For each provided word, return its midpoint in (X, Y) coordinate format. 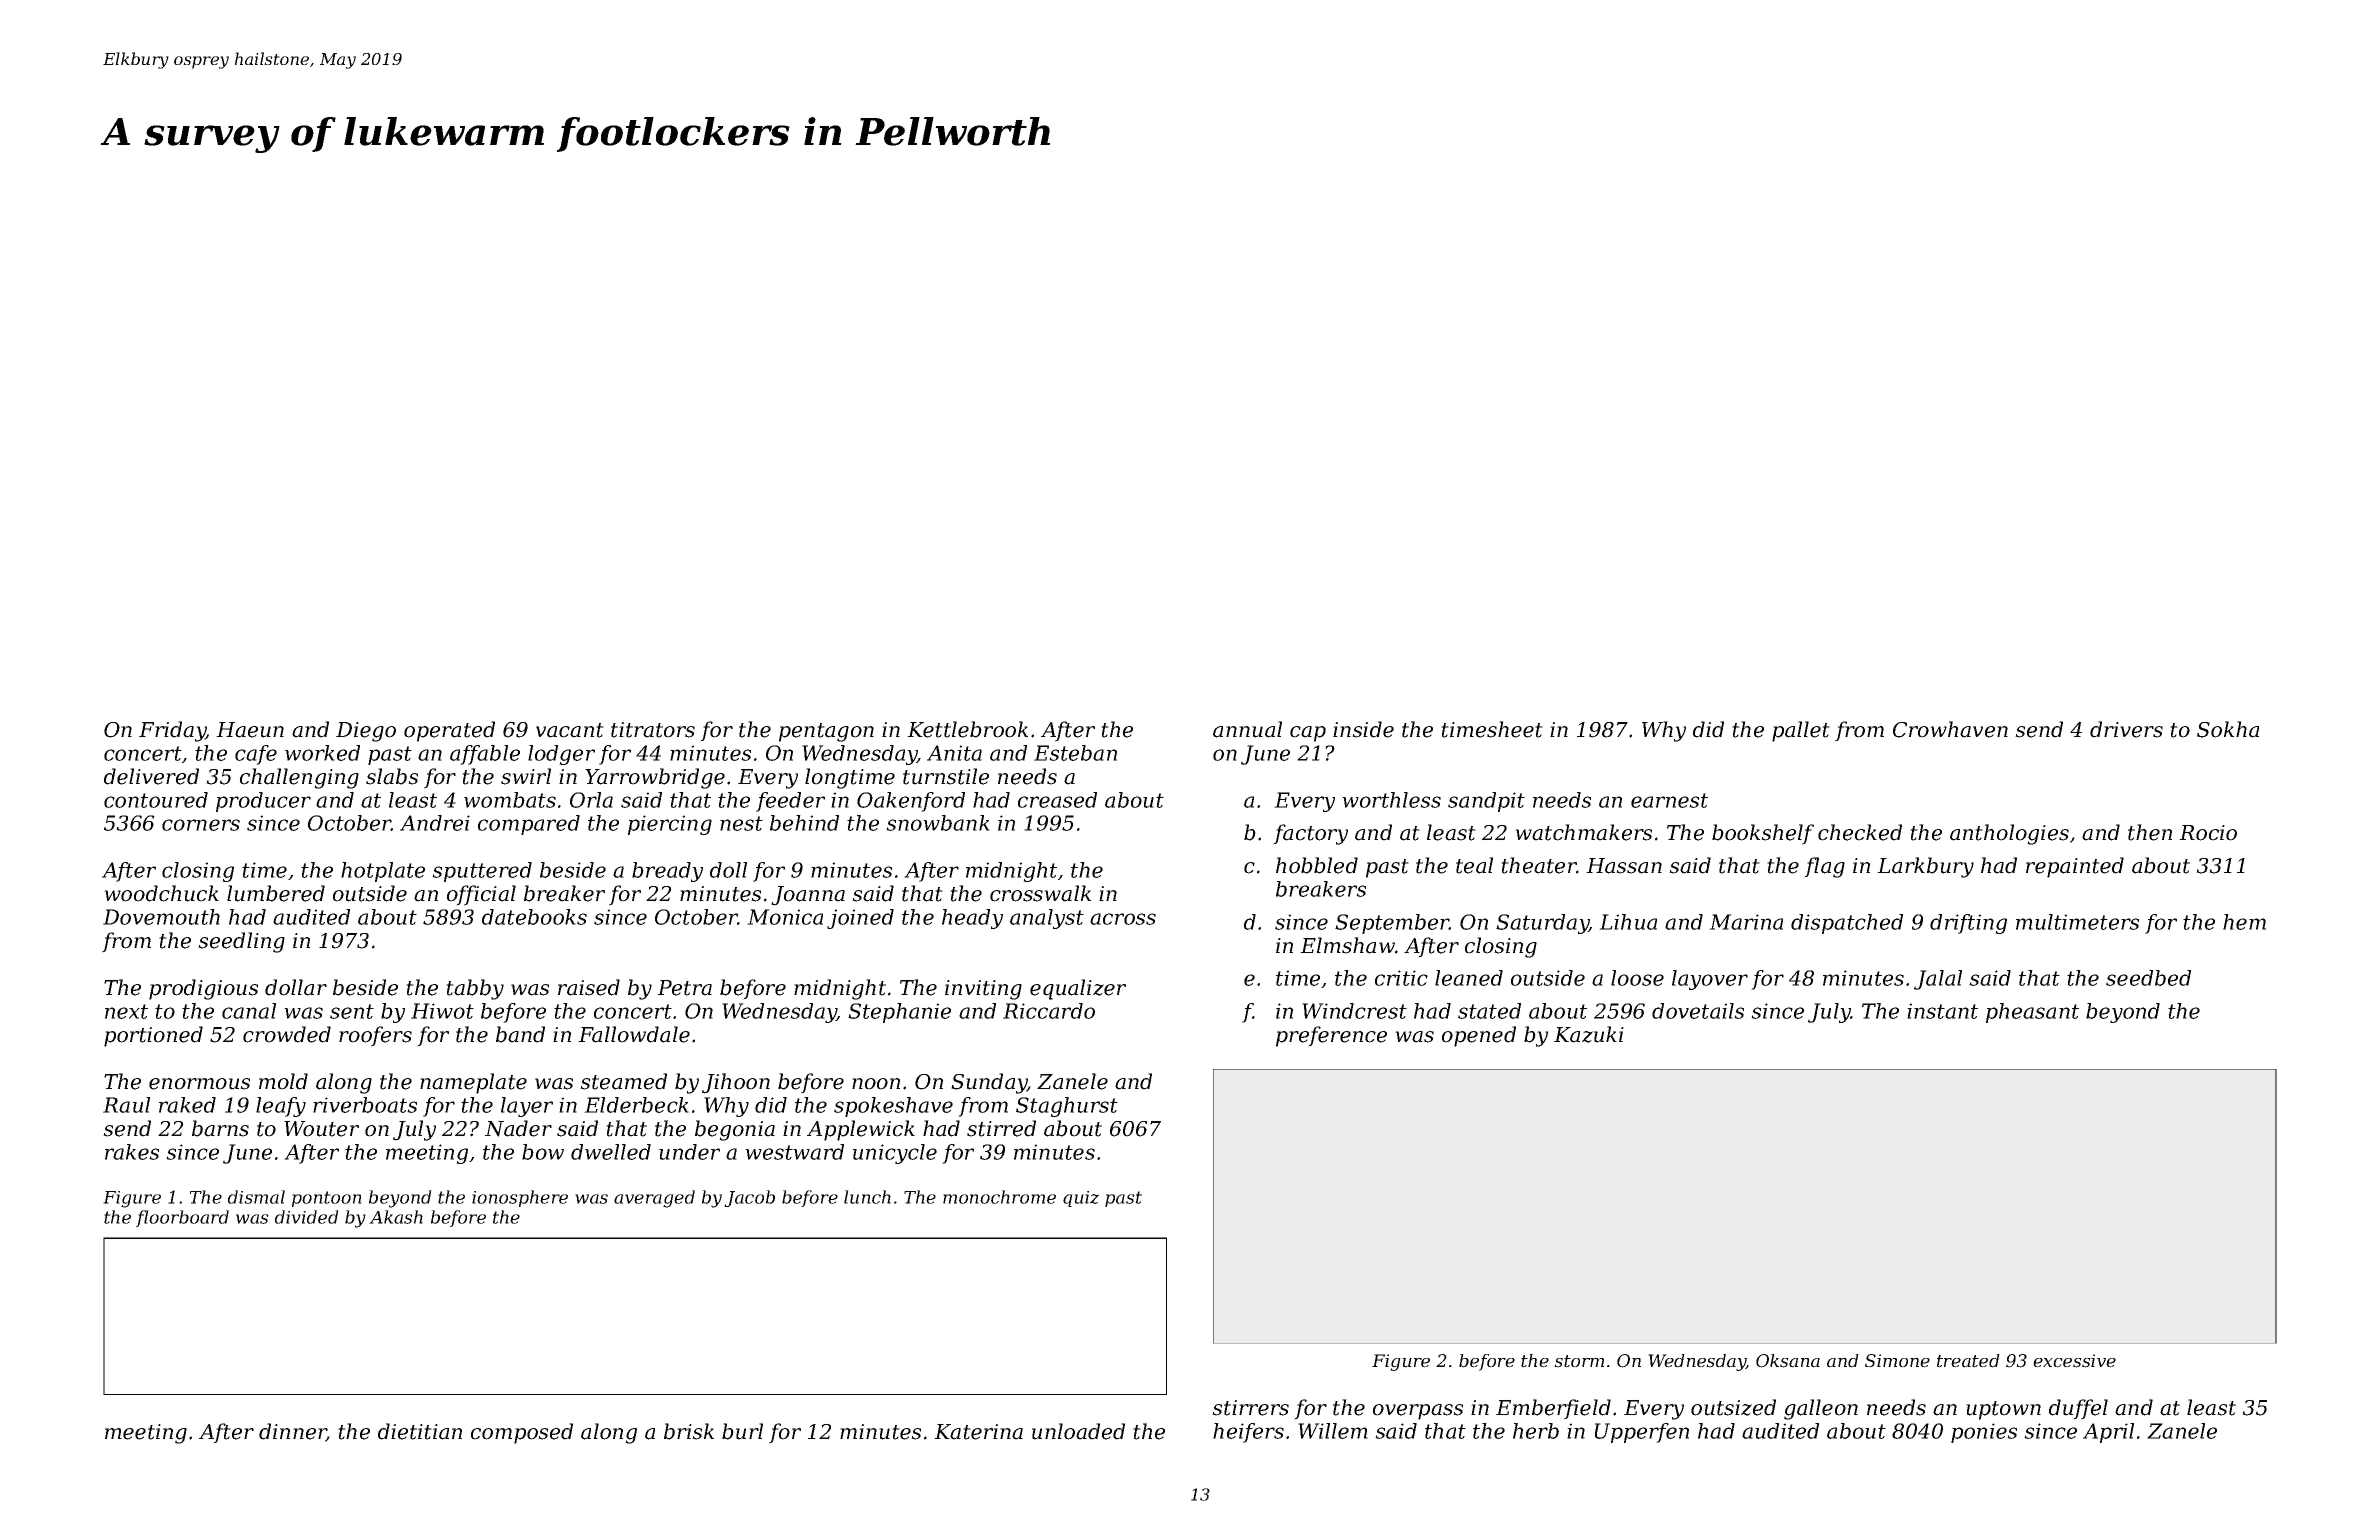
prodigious (203, 989)
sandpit (1486, 802)
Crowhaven (1950, 729)
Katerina (978, 1432)
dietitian (420, 1431)
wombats (510, 800)
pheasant (2032, 1013)
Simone (1897, 1361)
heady (972, 919)
